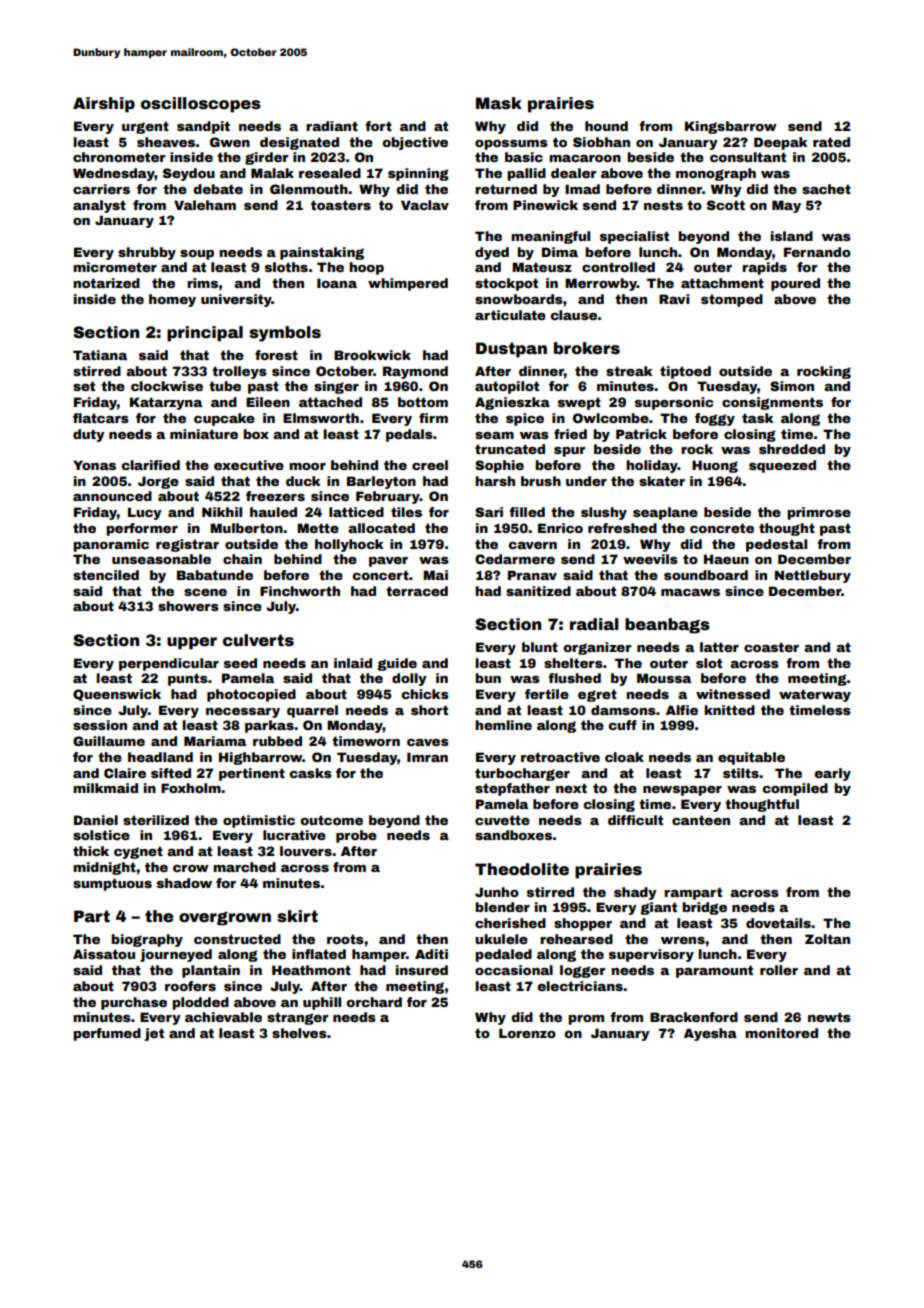 This screenshot has height=1308, width=924. Describe the element at coordinates (499, 103) in the screenshot. I see `Mask` at that location.
